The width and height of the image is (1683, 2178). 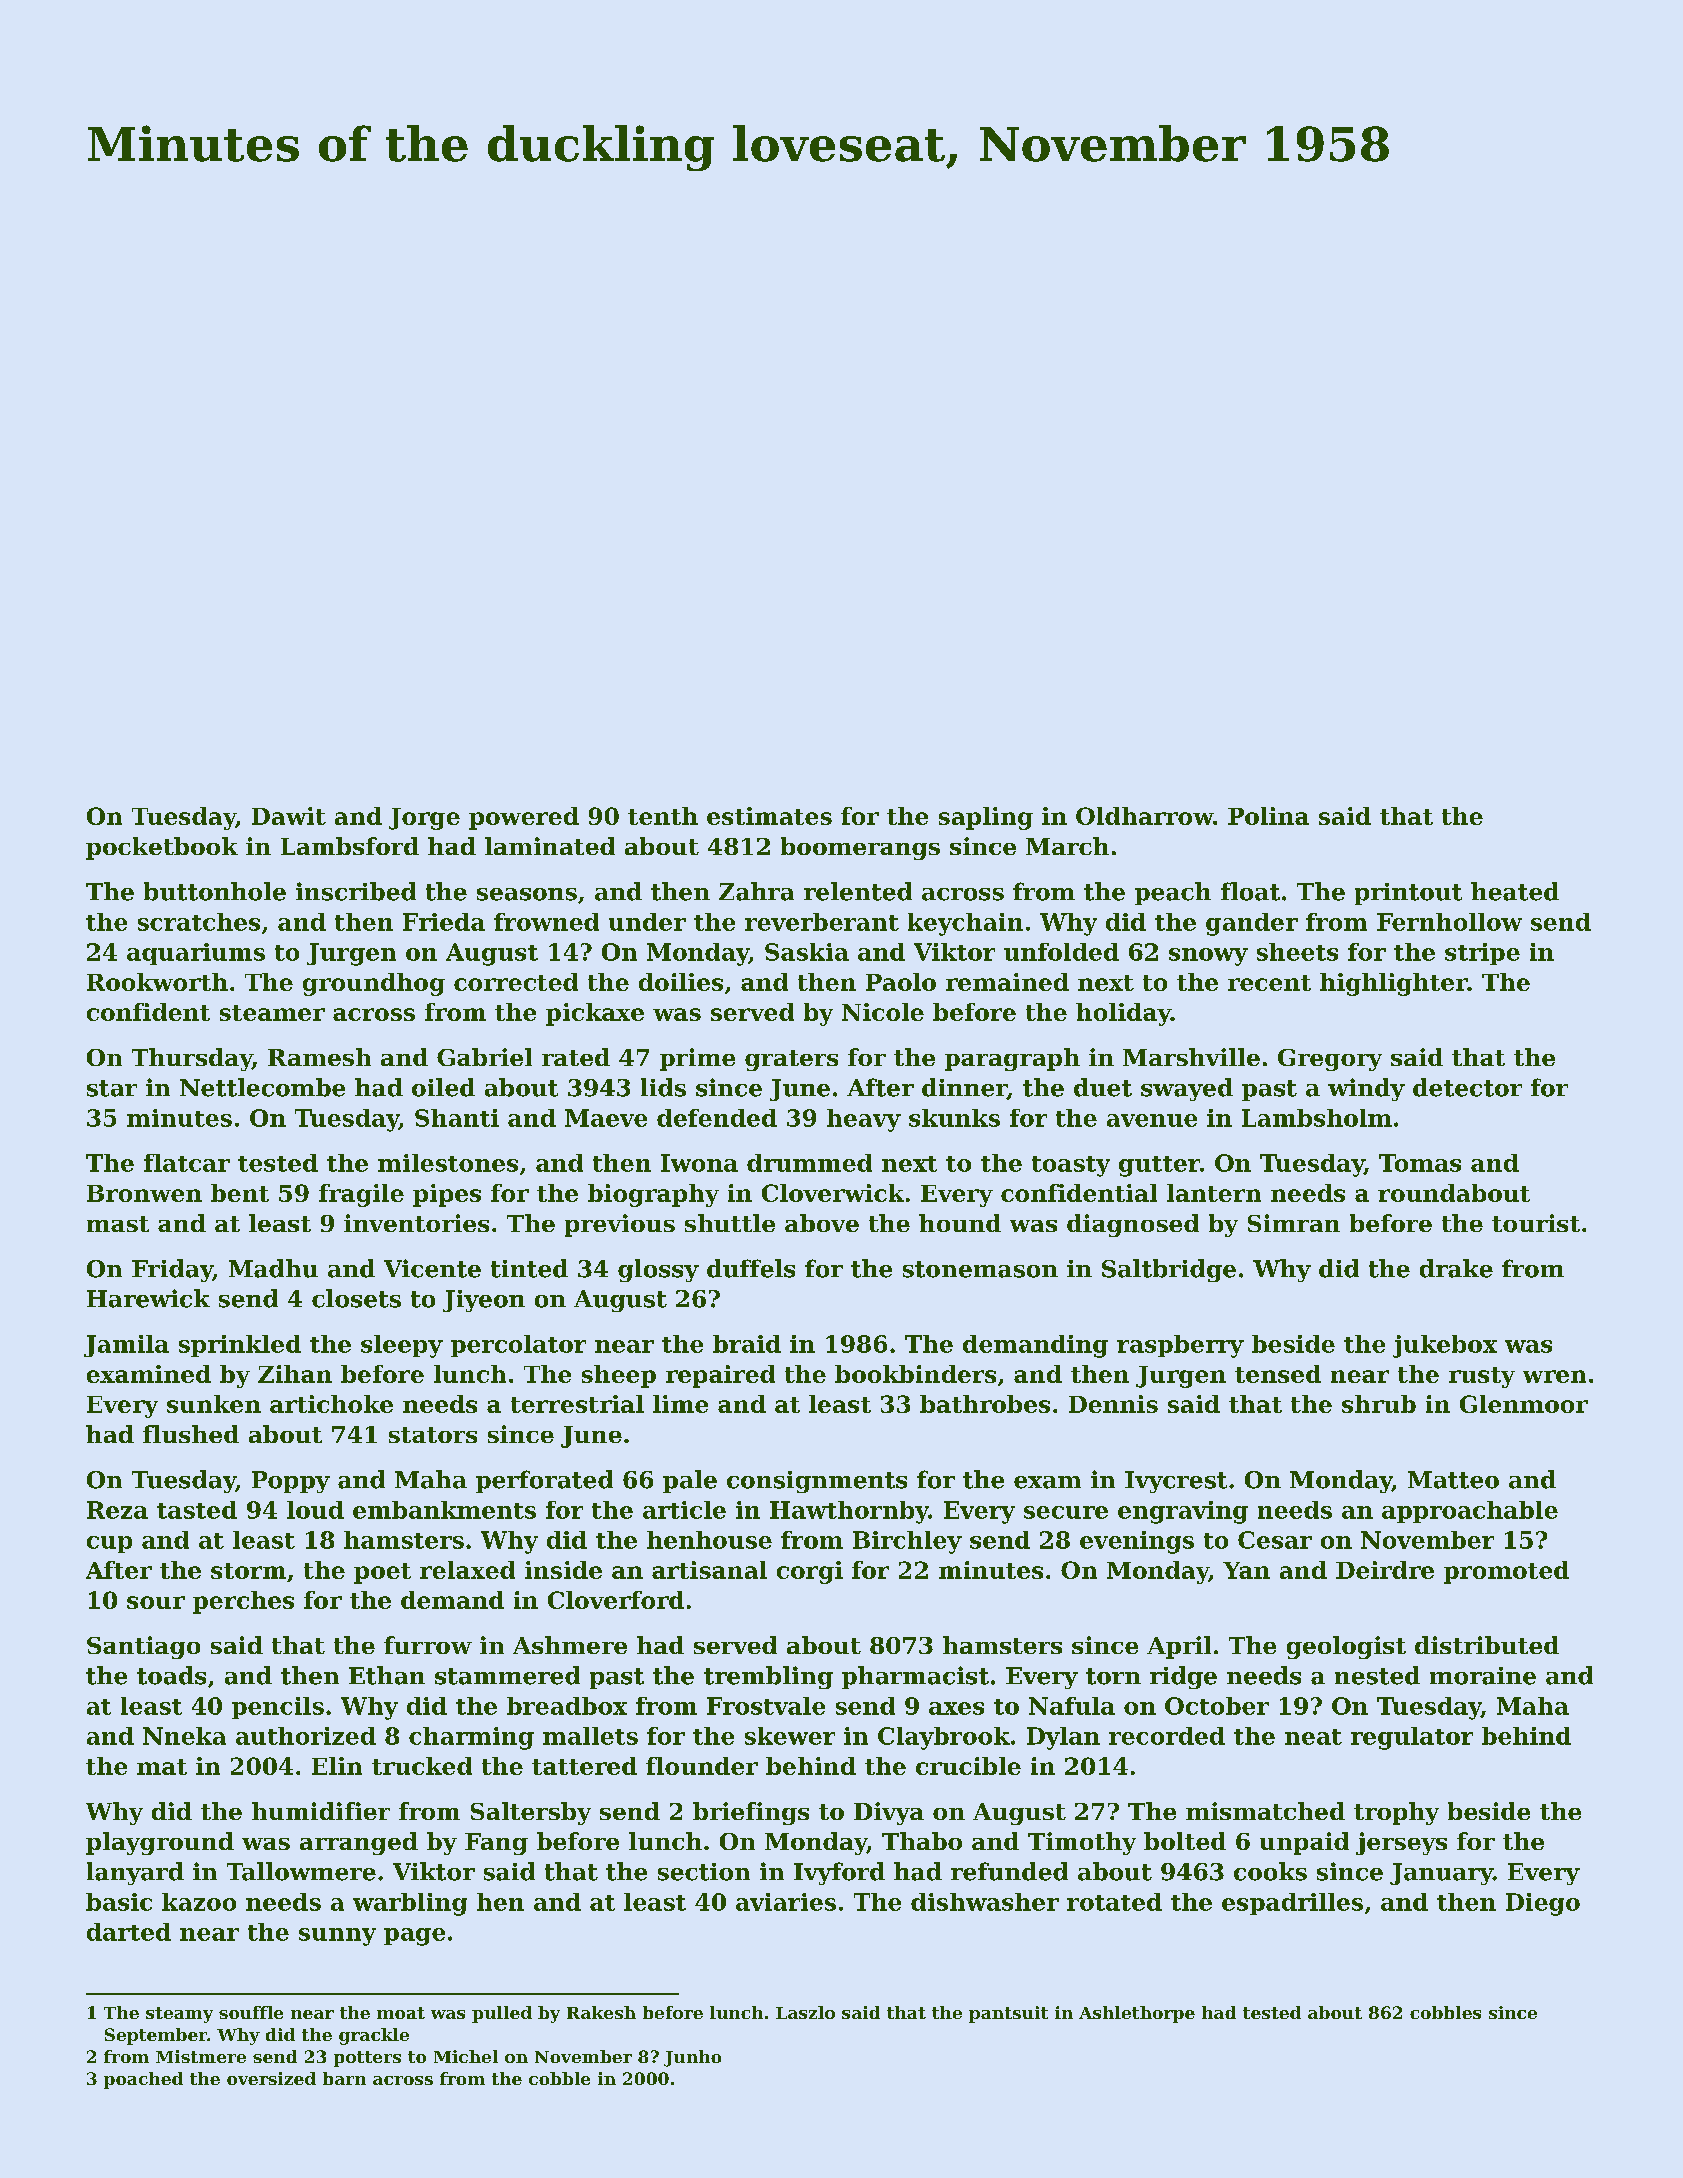 What do you see at coordinates (833, 1193) in the image?
I see `Cloverwick` at bounding box center [833, 1193].
